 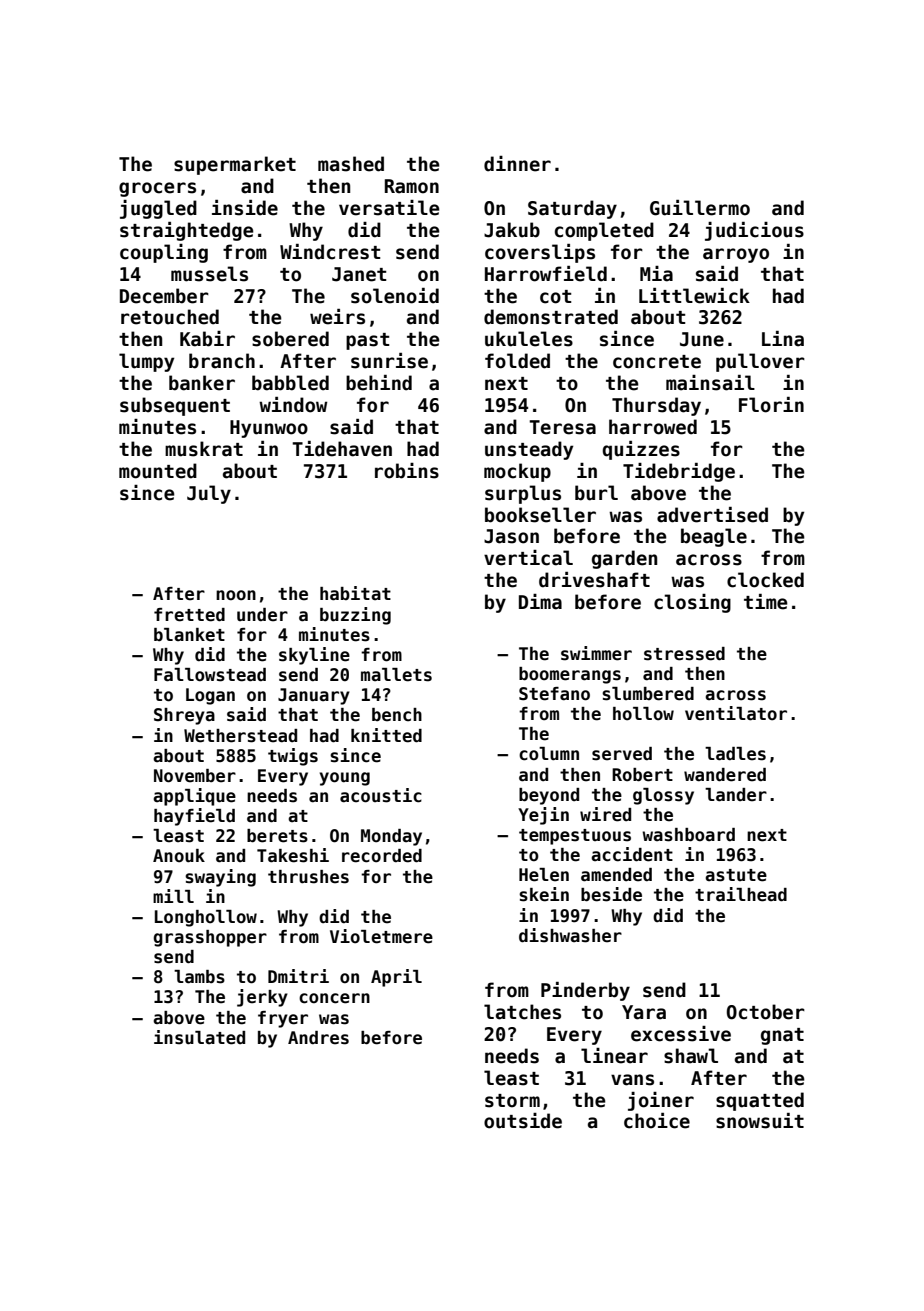 What do you see at coordinates (517, 164) in the screenshot?
I see `dinner` at bounding box center [517, 164].
